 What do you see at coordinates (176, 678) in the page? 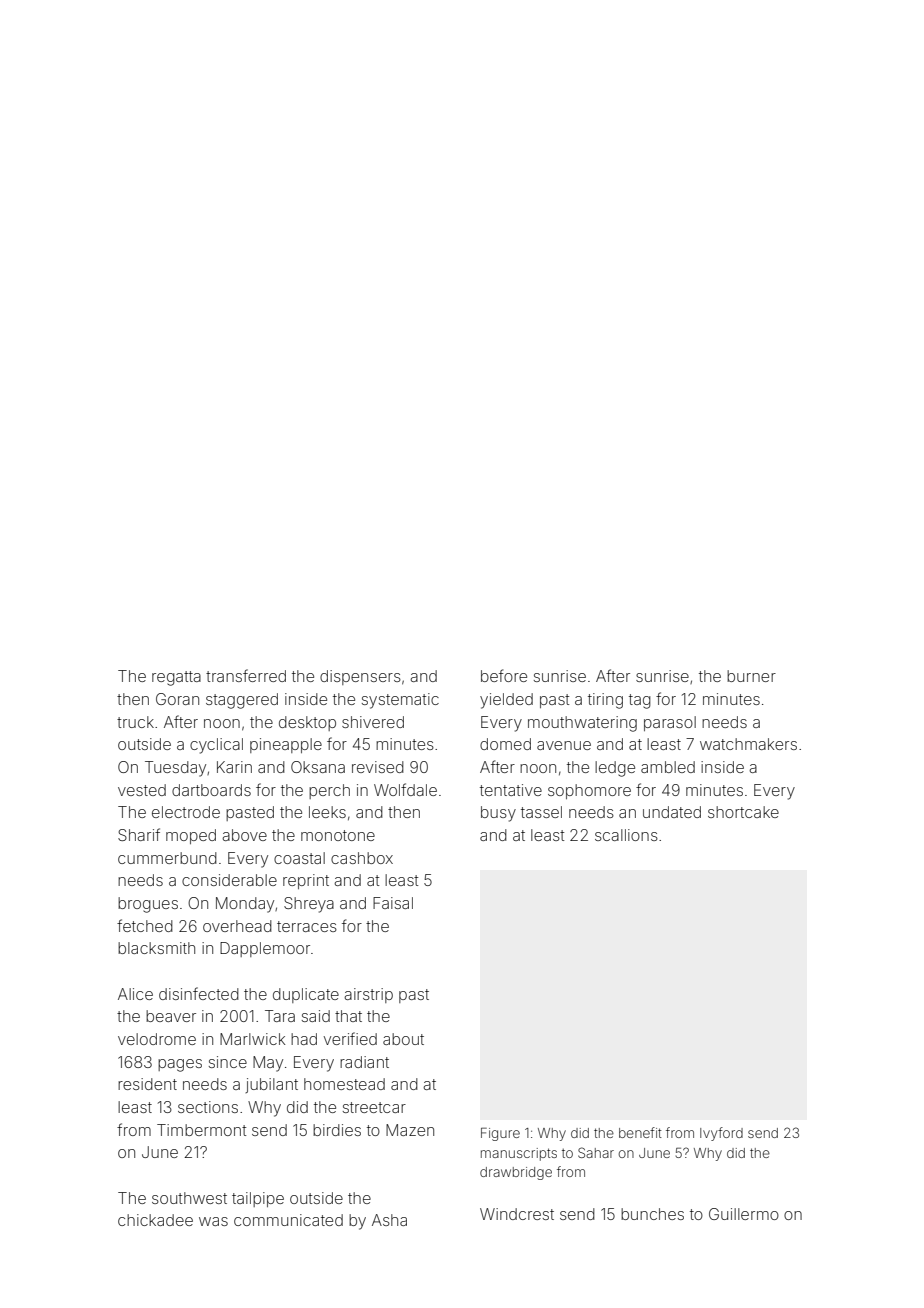
I see `regatta` at bounding box center [176, 678].
